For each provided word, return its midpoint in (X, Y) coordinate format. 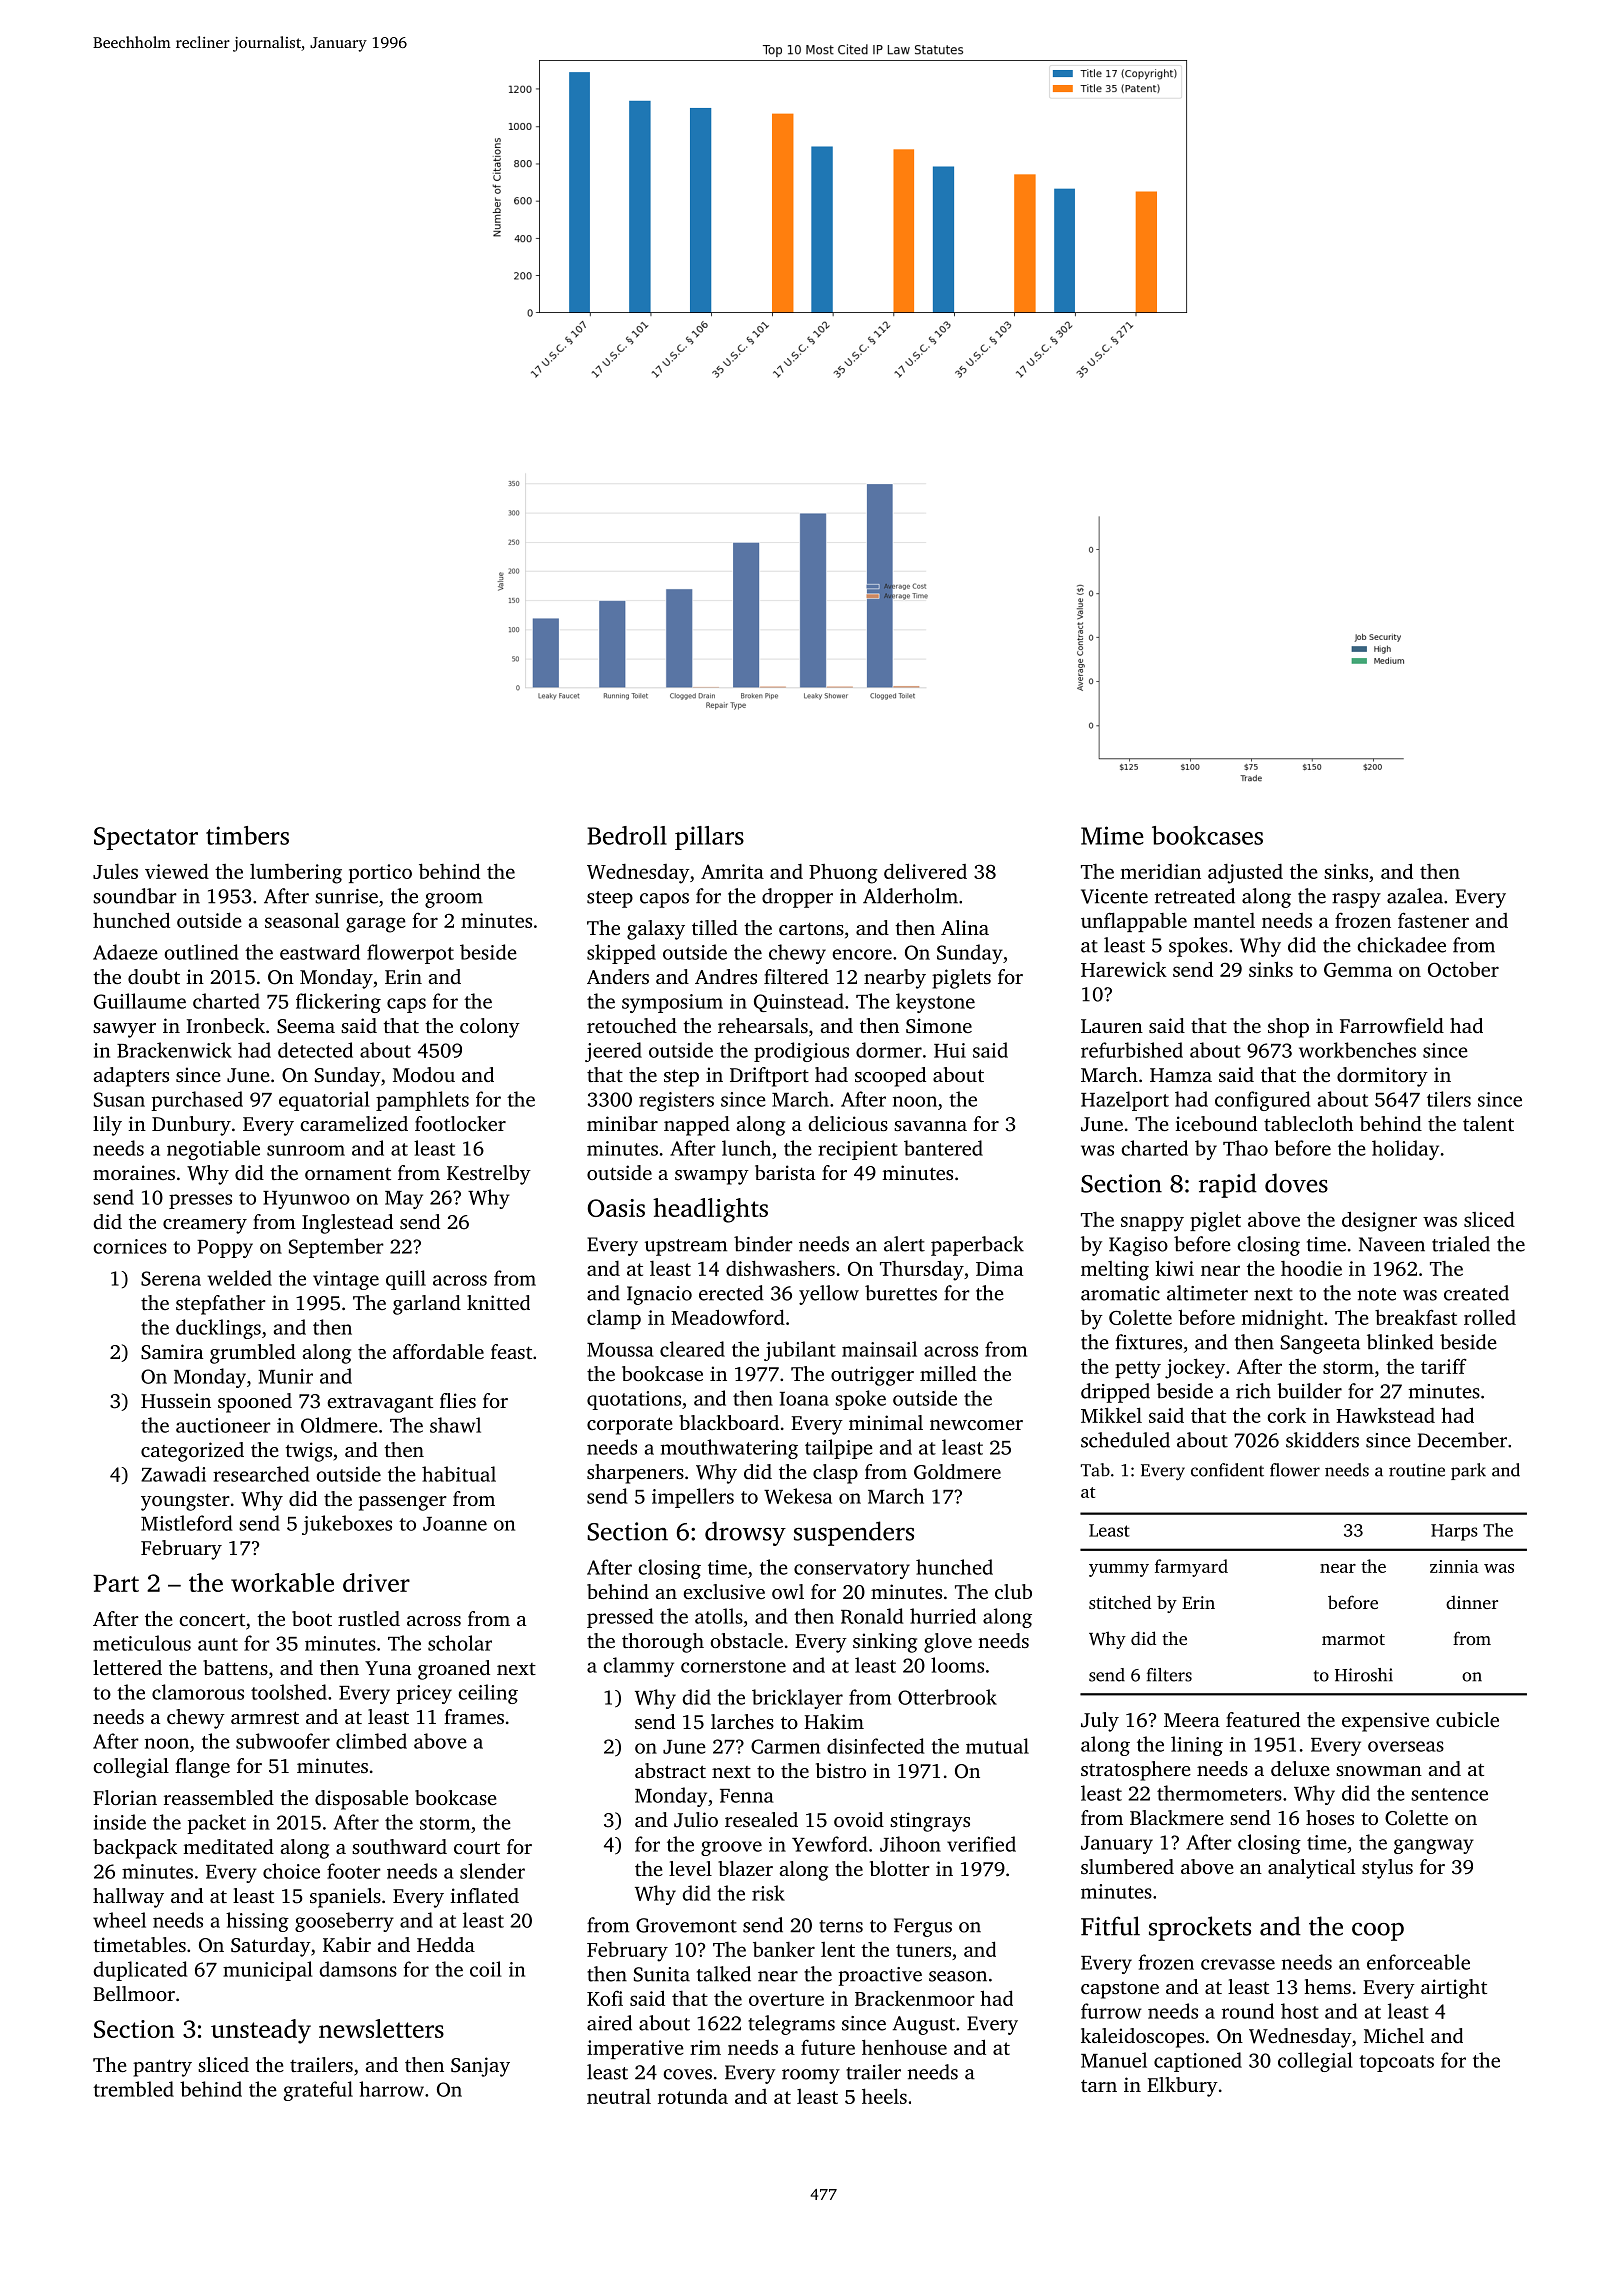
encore (862, 954)
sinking (885, 1643)
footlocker (460, 1123)
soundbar (135, 896)
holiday (1405, 1150)
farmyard (1191, 1568)
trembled (133, 2089)
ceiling (488, 1694)
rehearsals (763, 1025)
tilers (1449, 1099)
